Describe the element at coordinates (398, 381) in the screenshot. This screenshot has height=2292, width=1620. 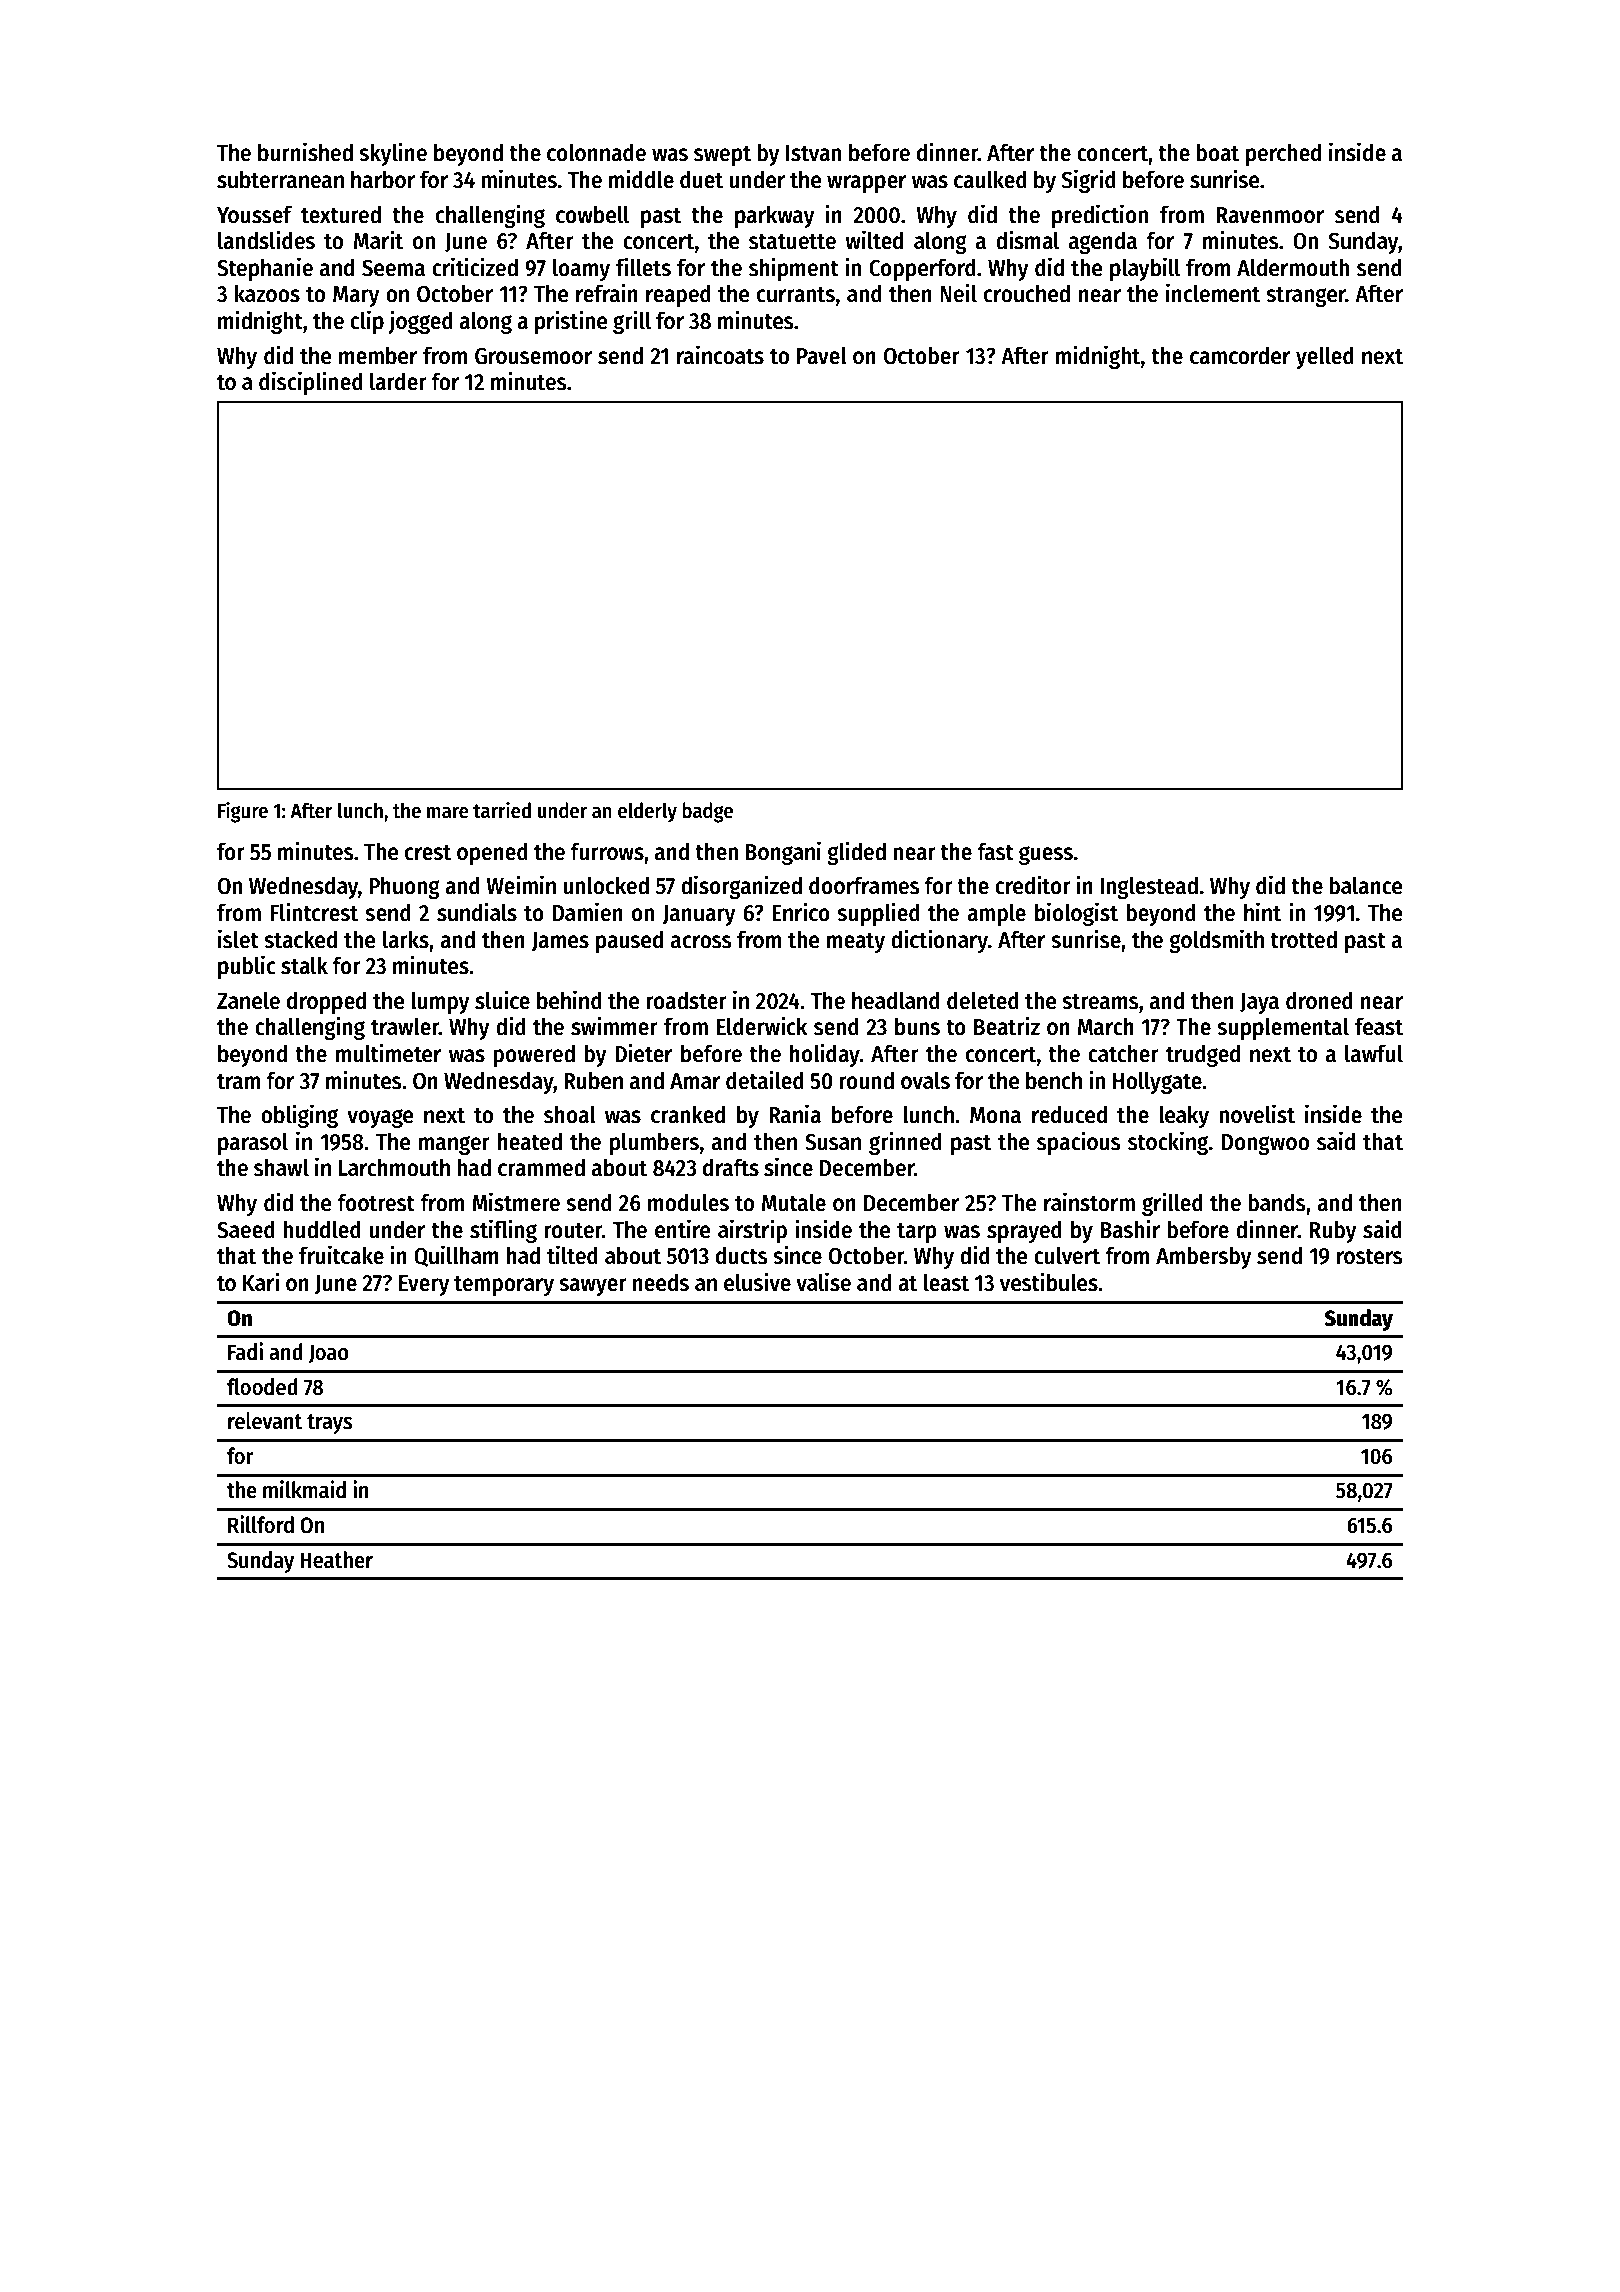
I see `larder` at that location.
